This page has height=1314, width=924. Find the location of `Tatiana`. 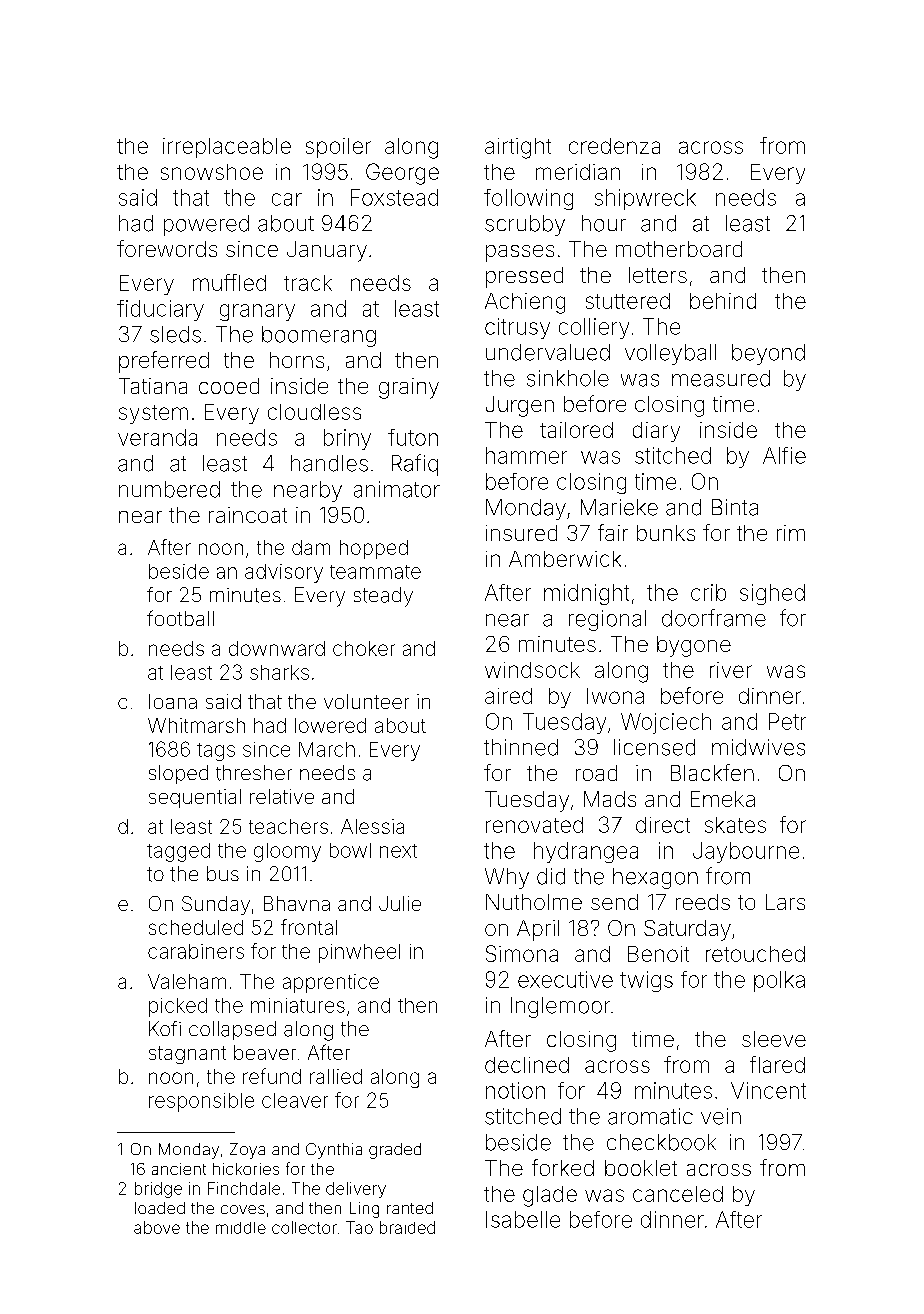

Tatiana is located at coordinates (153, 386).
